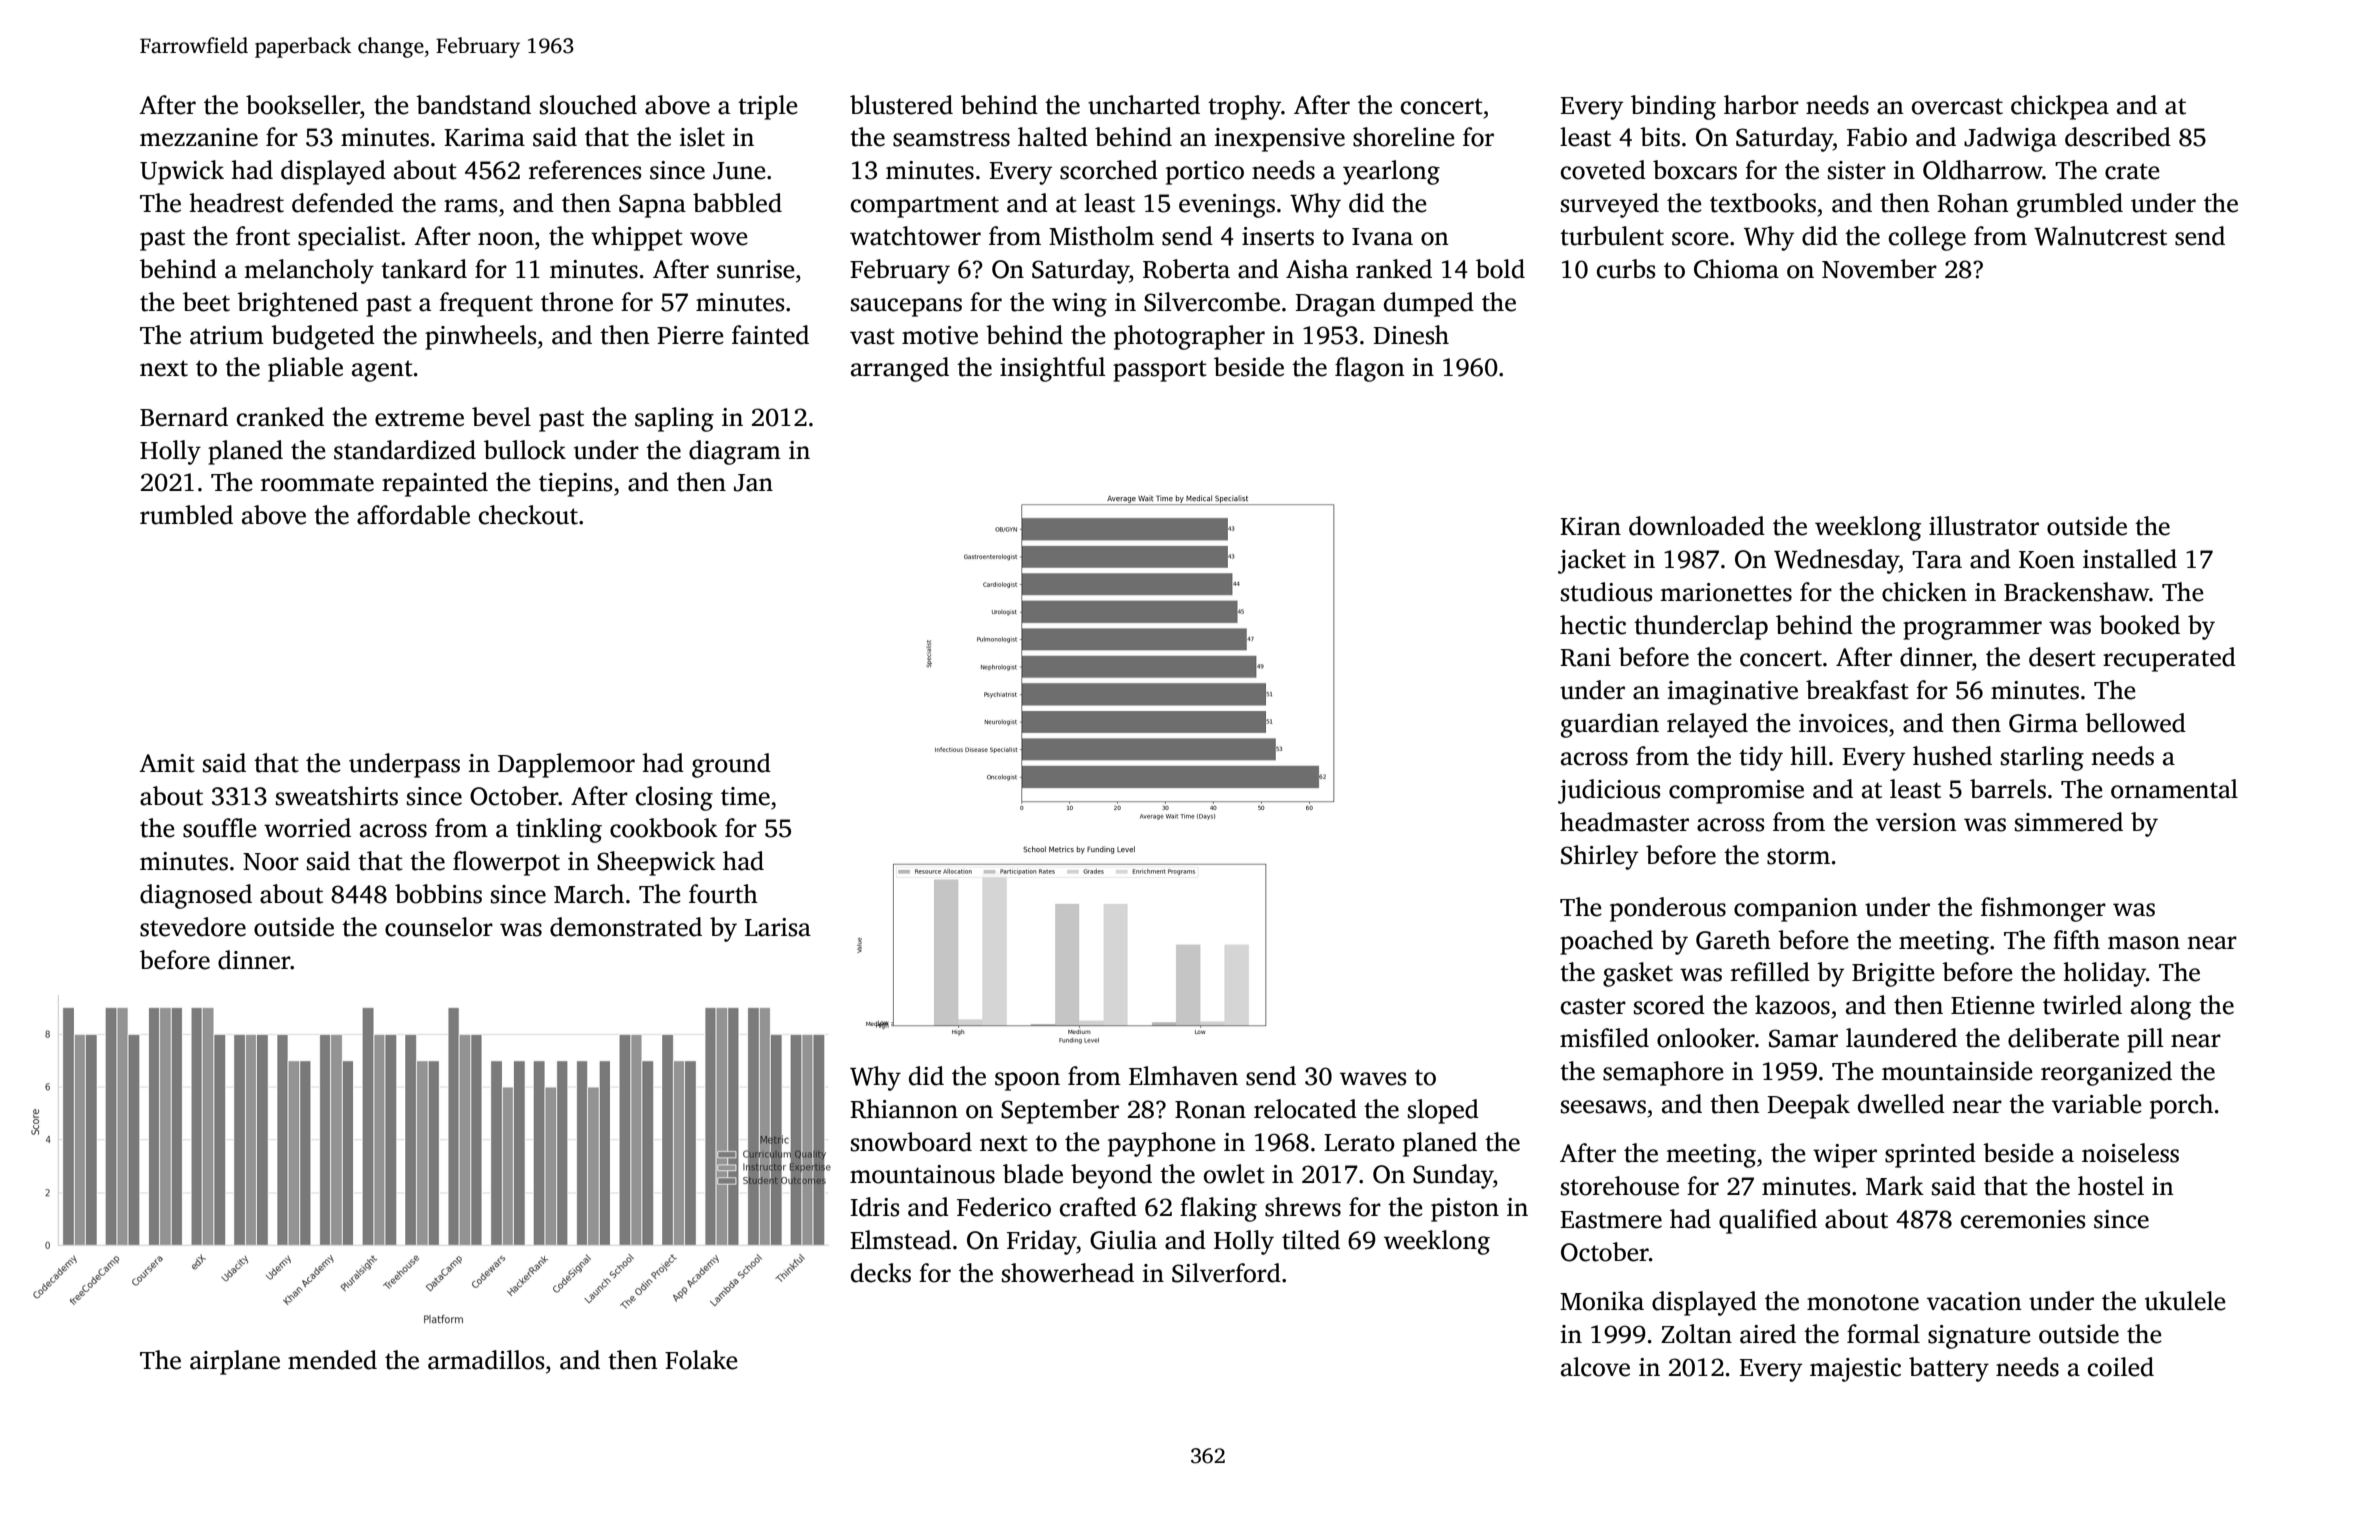 This page has height=1540, width=2380. What do you see at coordinates (911, 1142) in the page?
I see `snowboard` at bounding box center [911, 1142].
